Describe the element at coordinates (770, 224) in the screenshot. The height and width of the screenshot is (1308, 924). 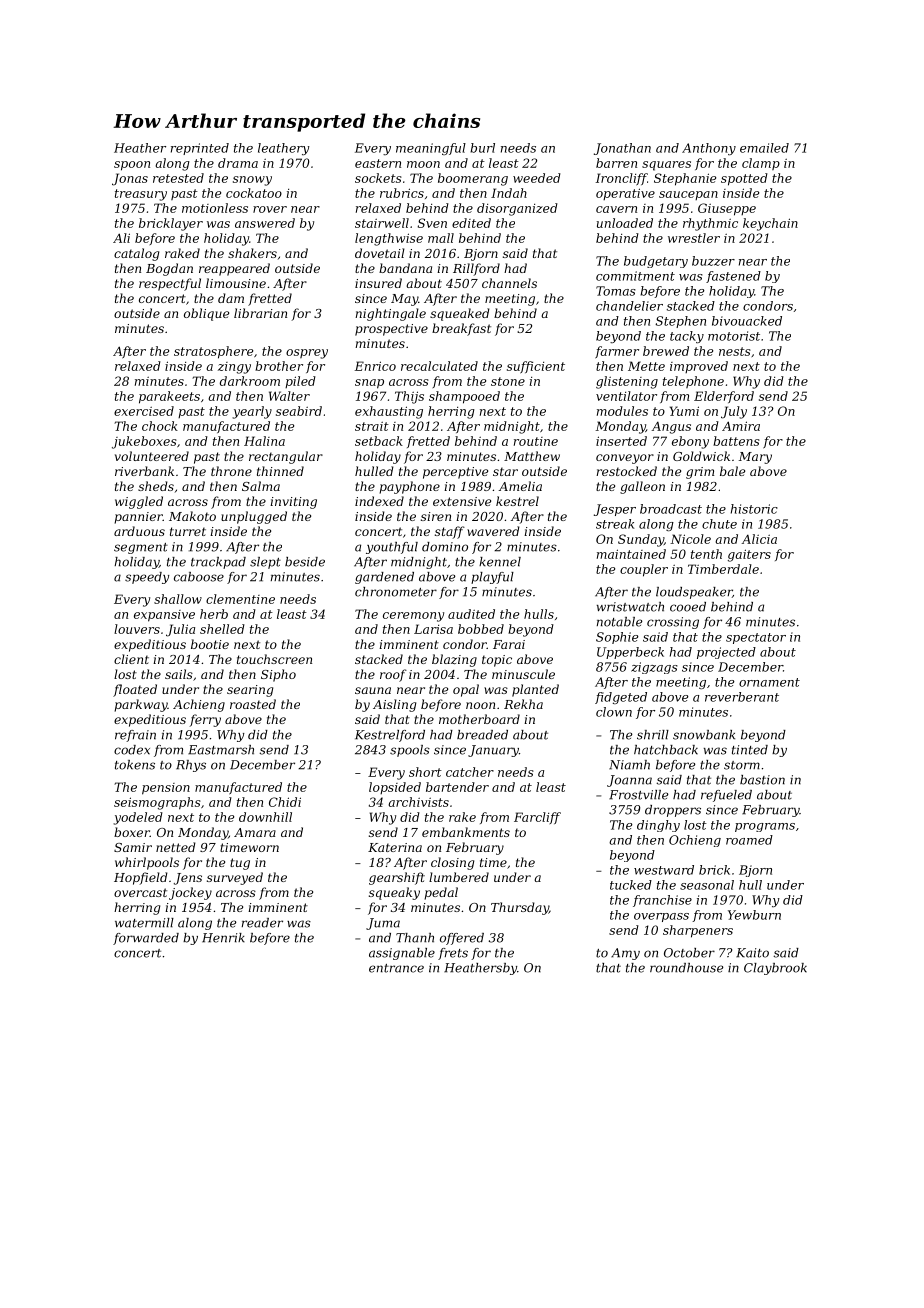
I see `keychain` at that location.
